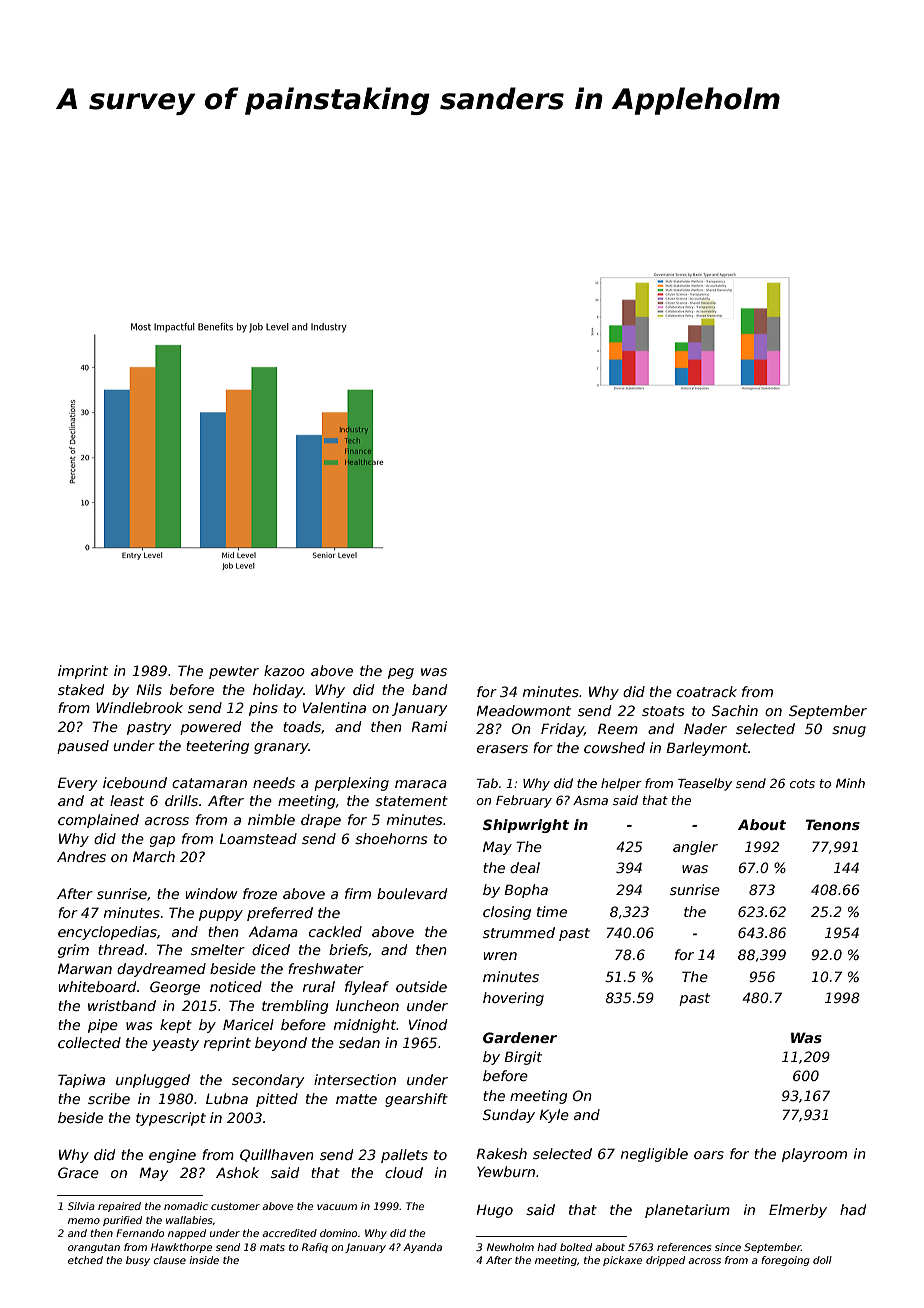 The image size is (924, 1308). Describe the element at coordinates (109, 1098) in the screenshot. I see `scribe` at that location.
